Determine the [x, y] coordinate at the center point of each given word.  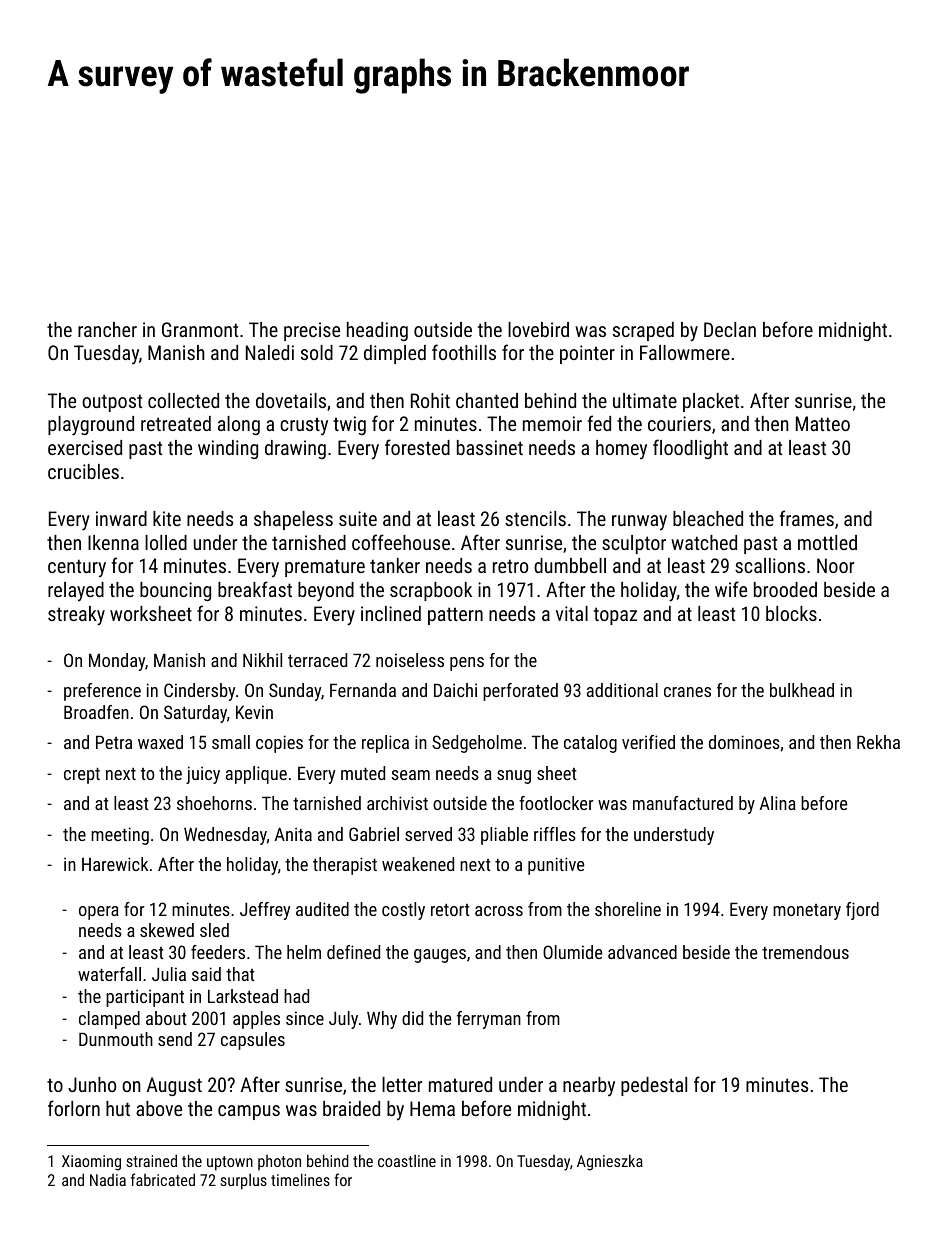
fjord [862, 911]
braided [351, 1108]
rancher [107, 329]
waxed [160, 742]
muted [363, 773]
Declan [730, 329]
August [174, 1086]
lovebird [538, 329]
